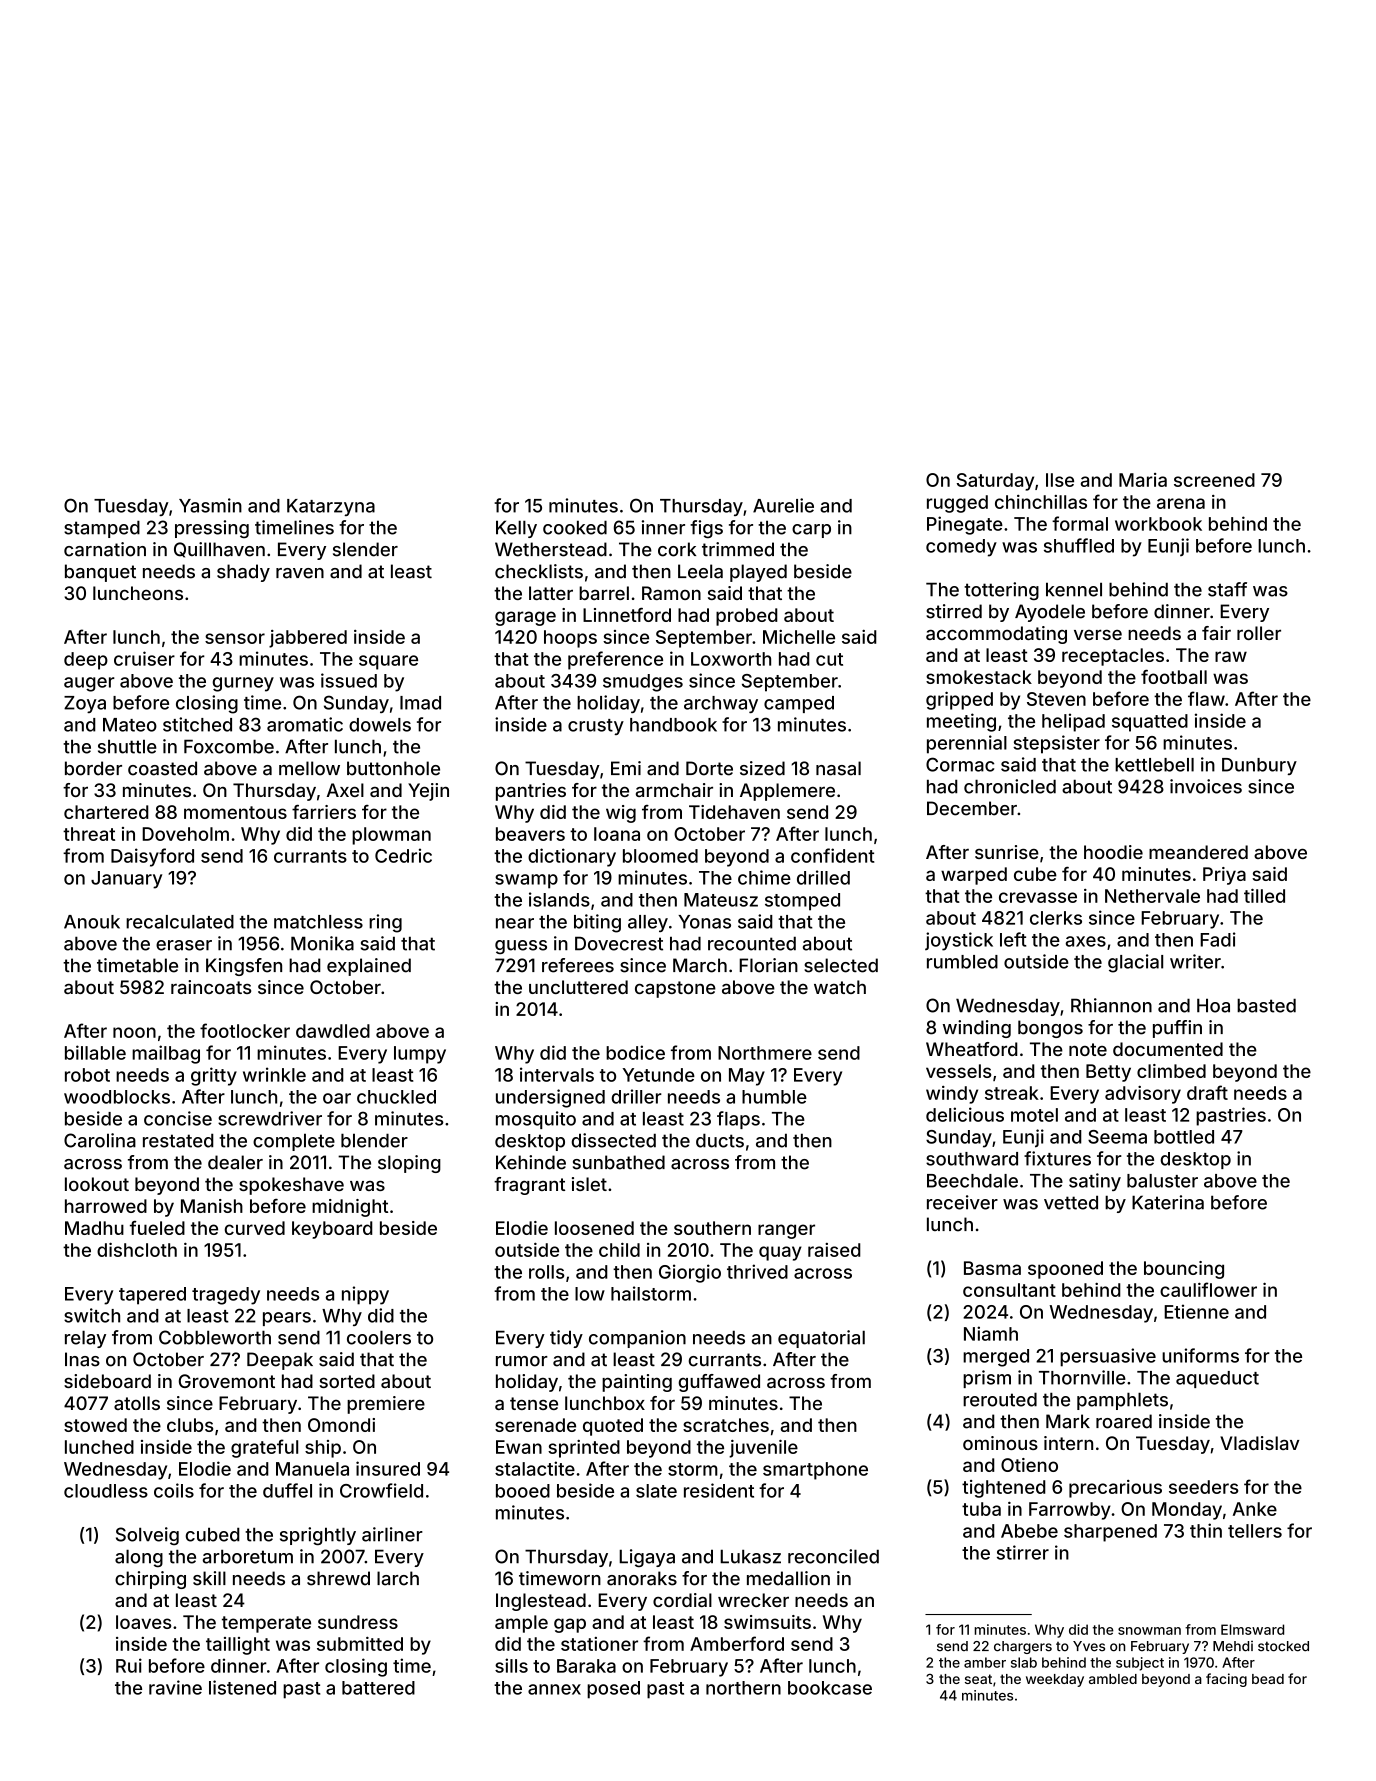 The height and width of the document is (1781, 1376). I want to click on momentous, so click(235, 812).
